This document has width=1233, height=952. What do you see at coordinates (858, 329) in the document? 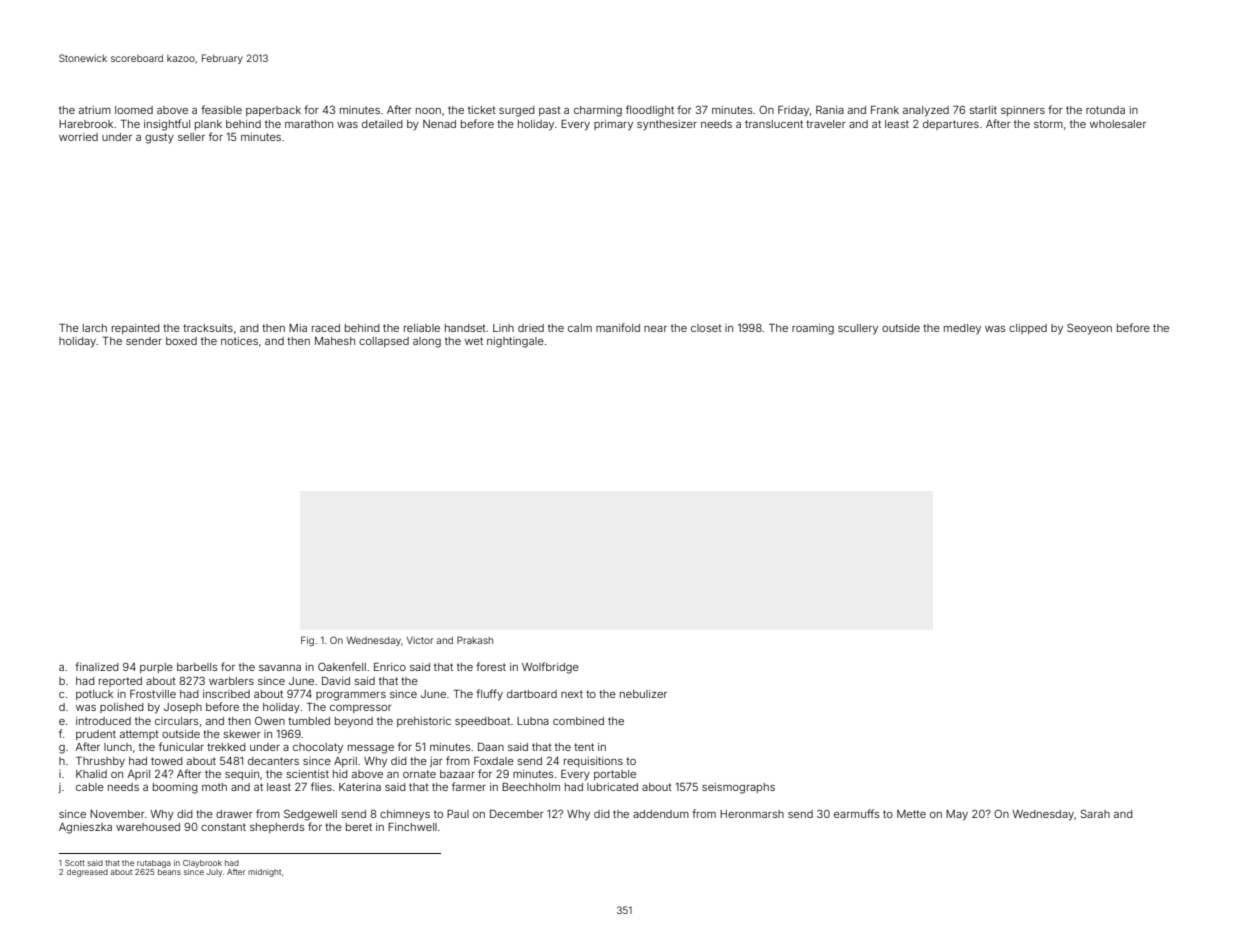
I see `scullery` at bounding box center [858, 329].
